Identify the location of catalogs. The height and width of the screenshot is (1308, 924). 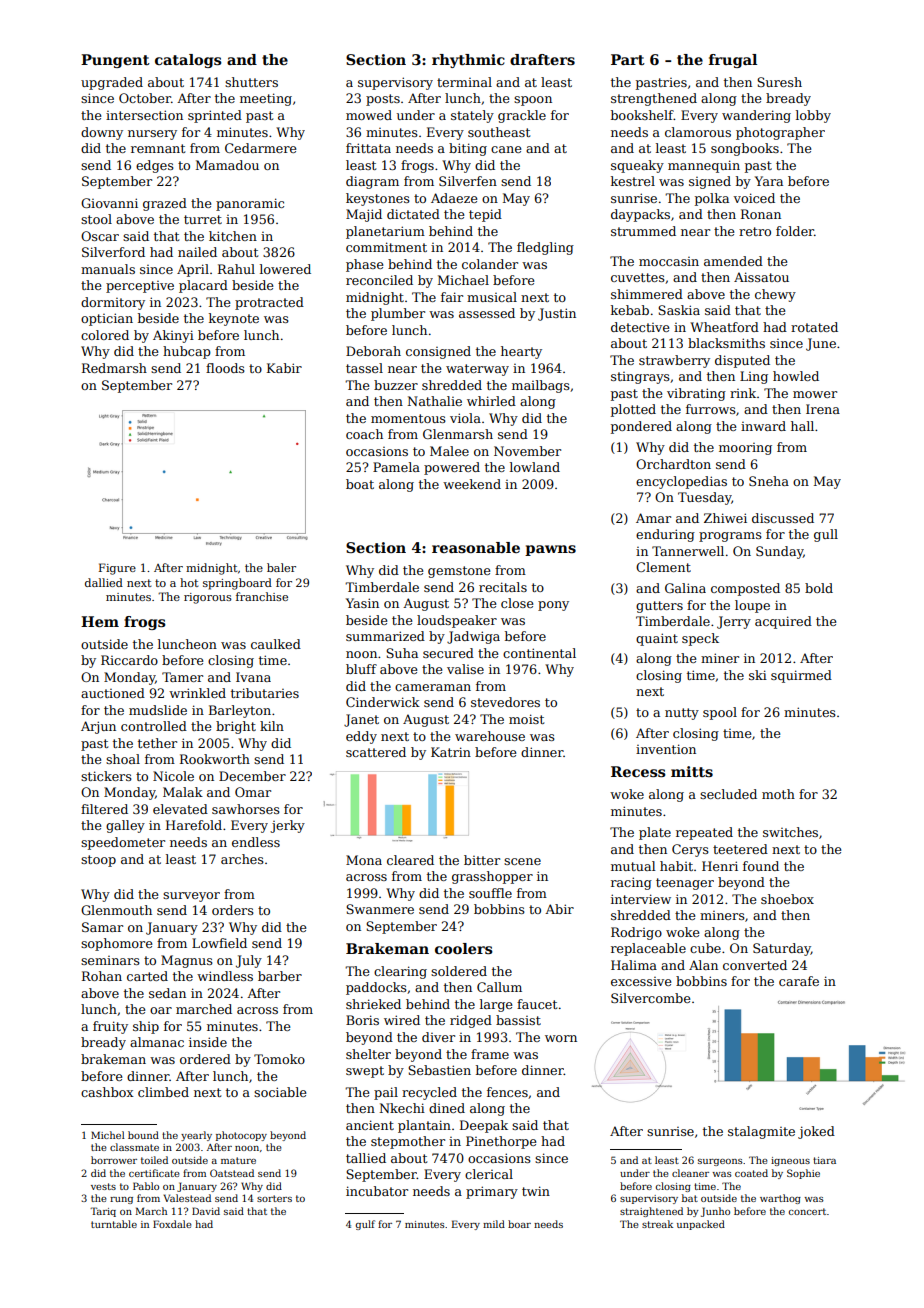
(188, 61).
